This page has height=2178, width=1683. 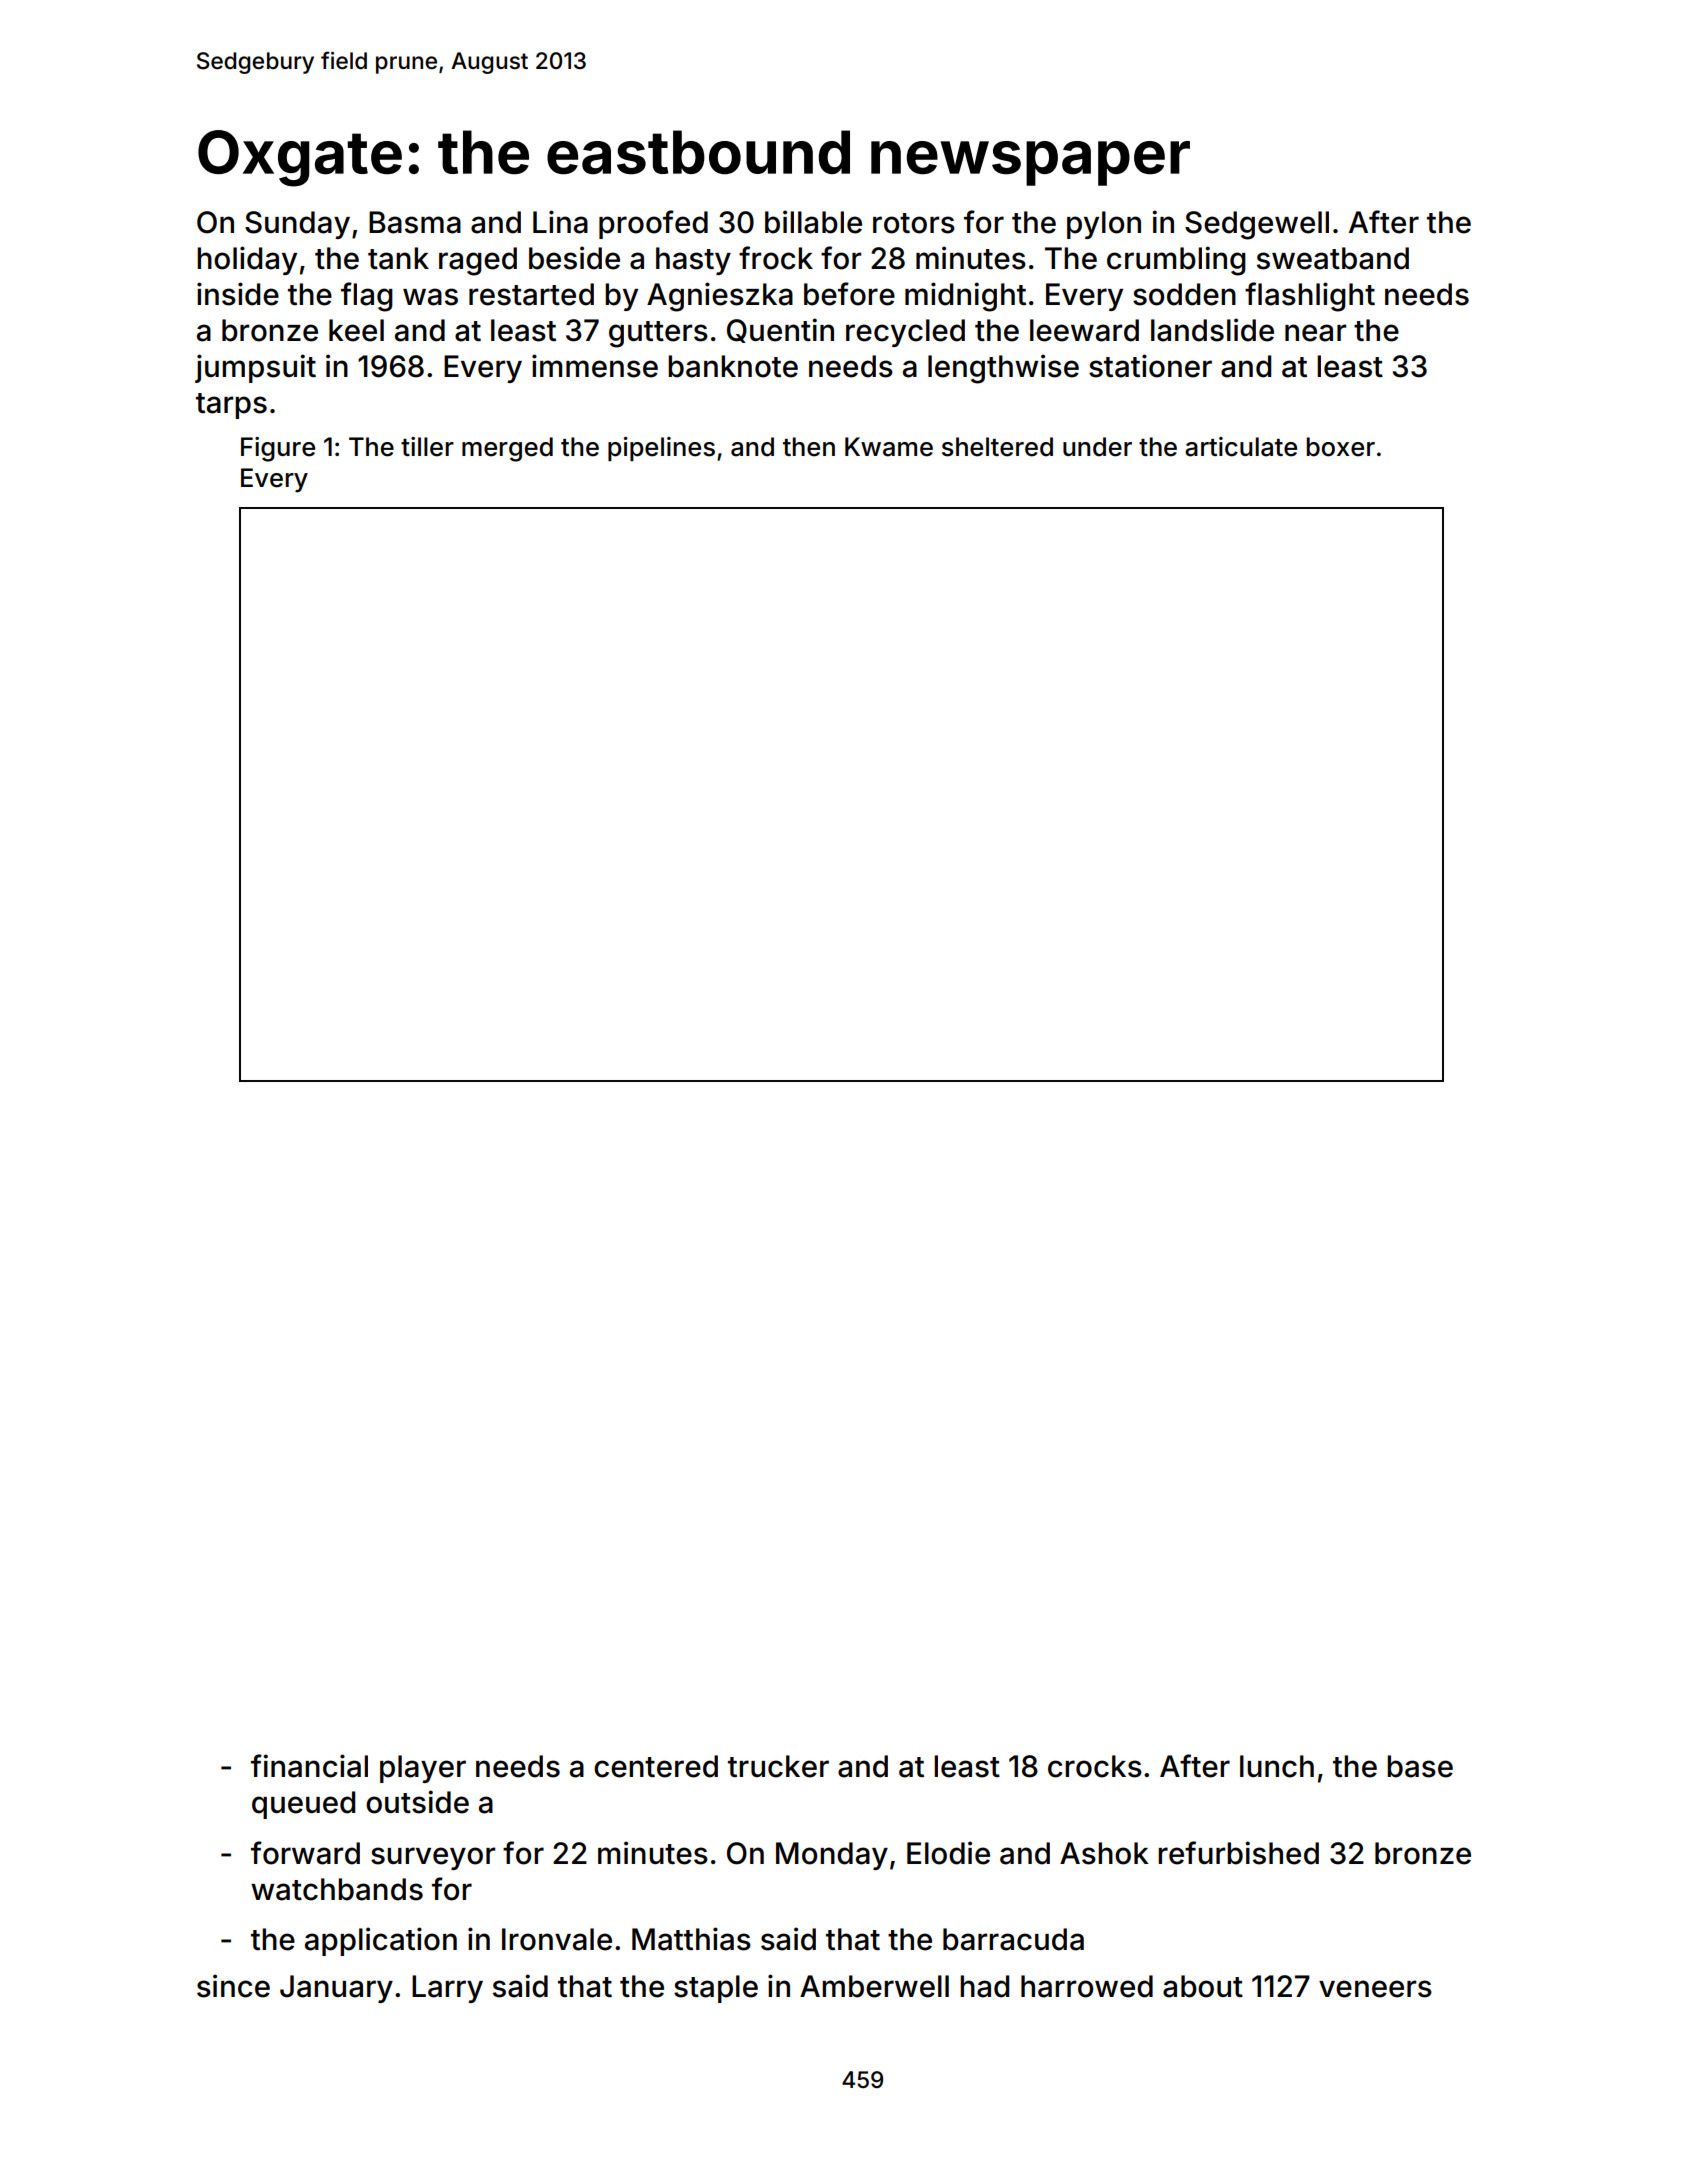 What do you see at coordinates (1095, 1766) in the page?
I see `crocks` at bounding box center [1095, 1766].
